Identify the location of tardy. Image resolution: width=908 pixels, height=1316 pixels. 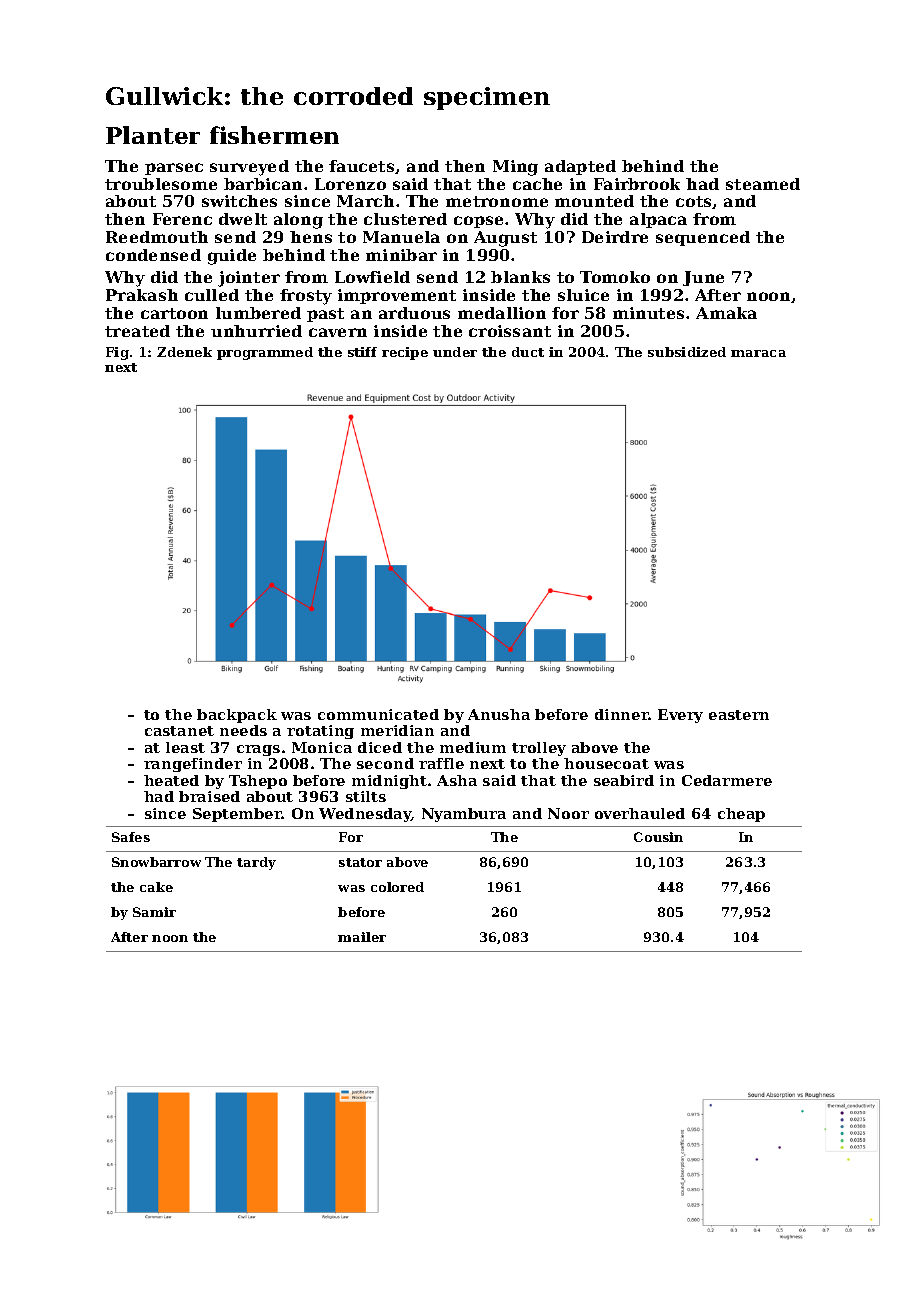
(256, 863).
